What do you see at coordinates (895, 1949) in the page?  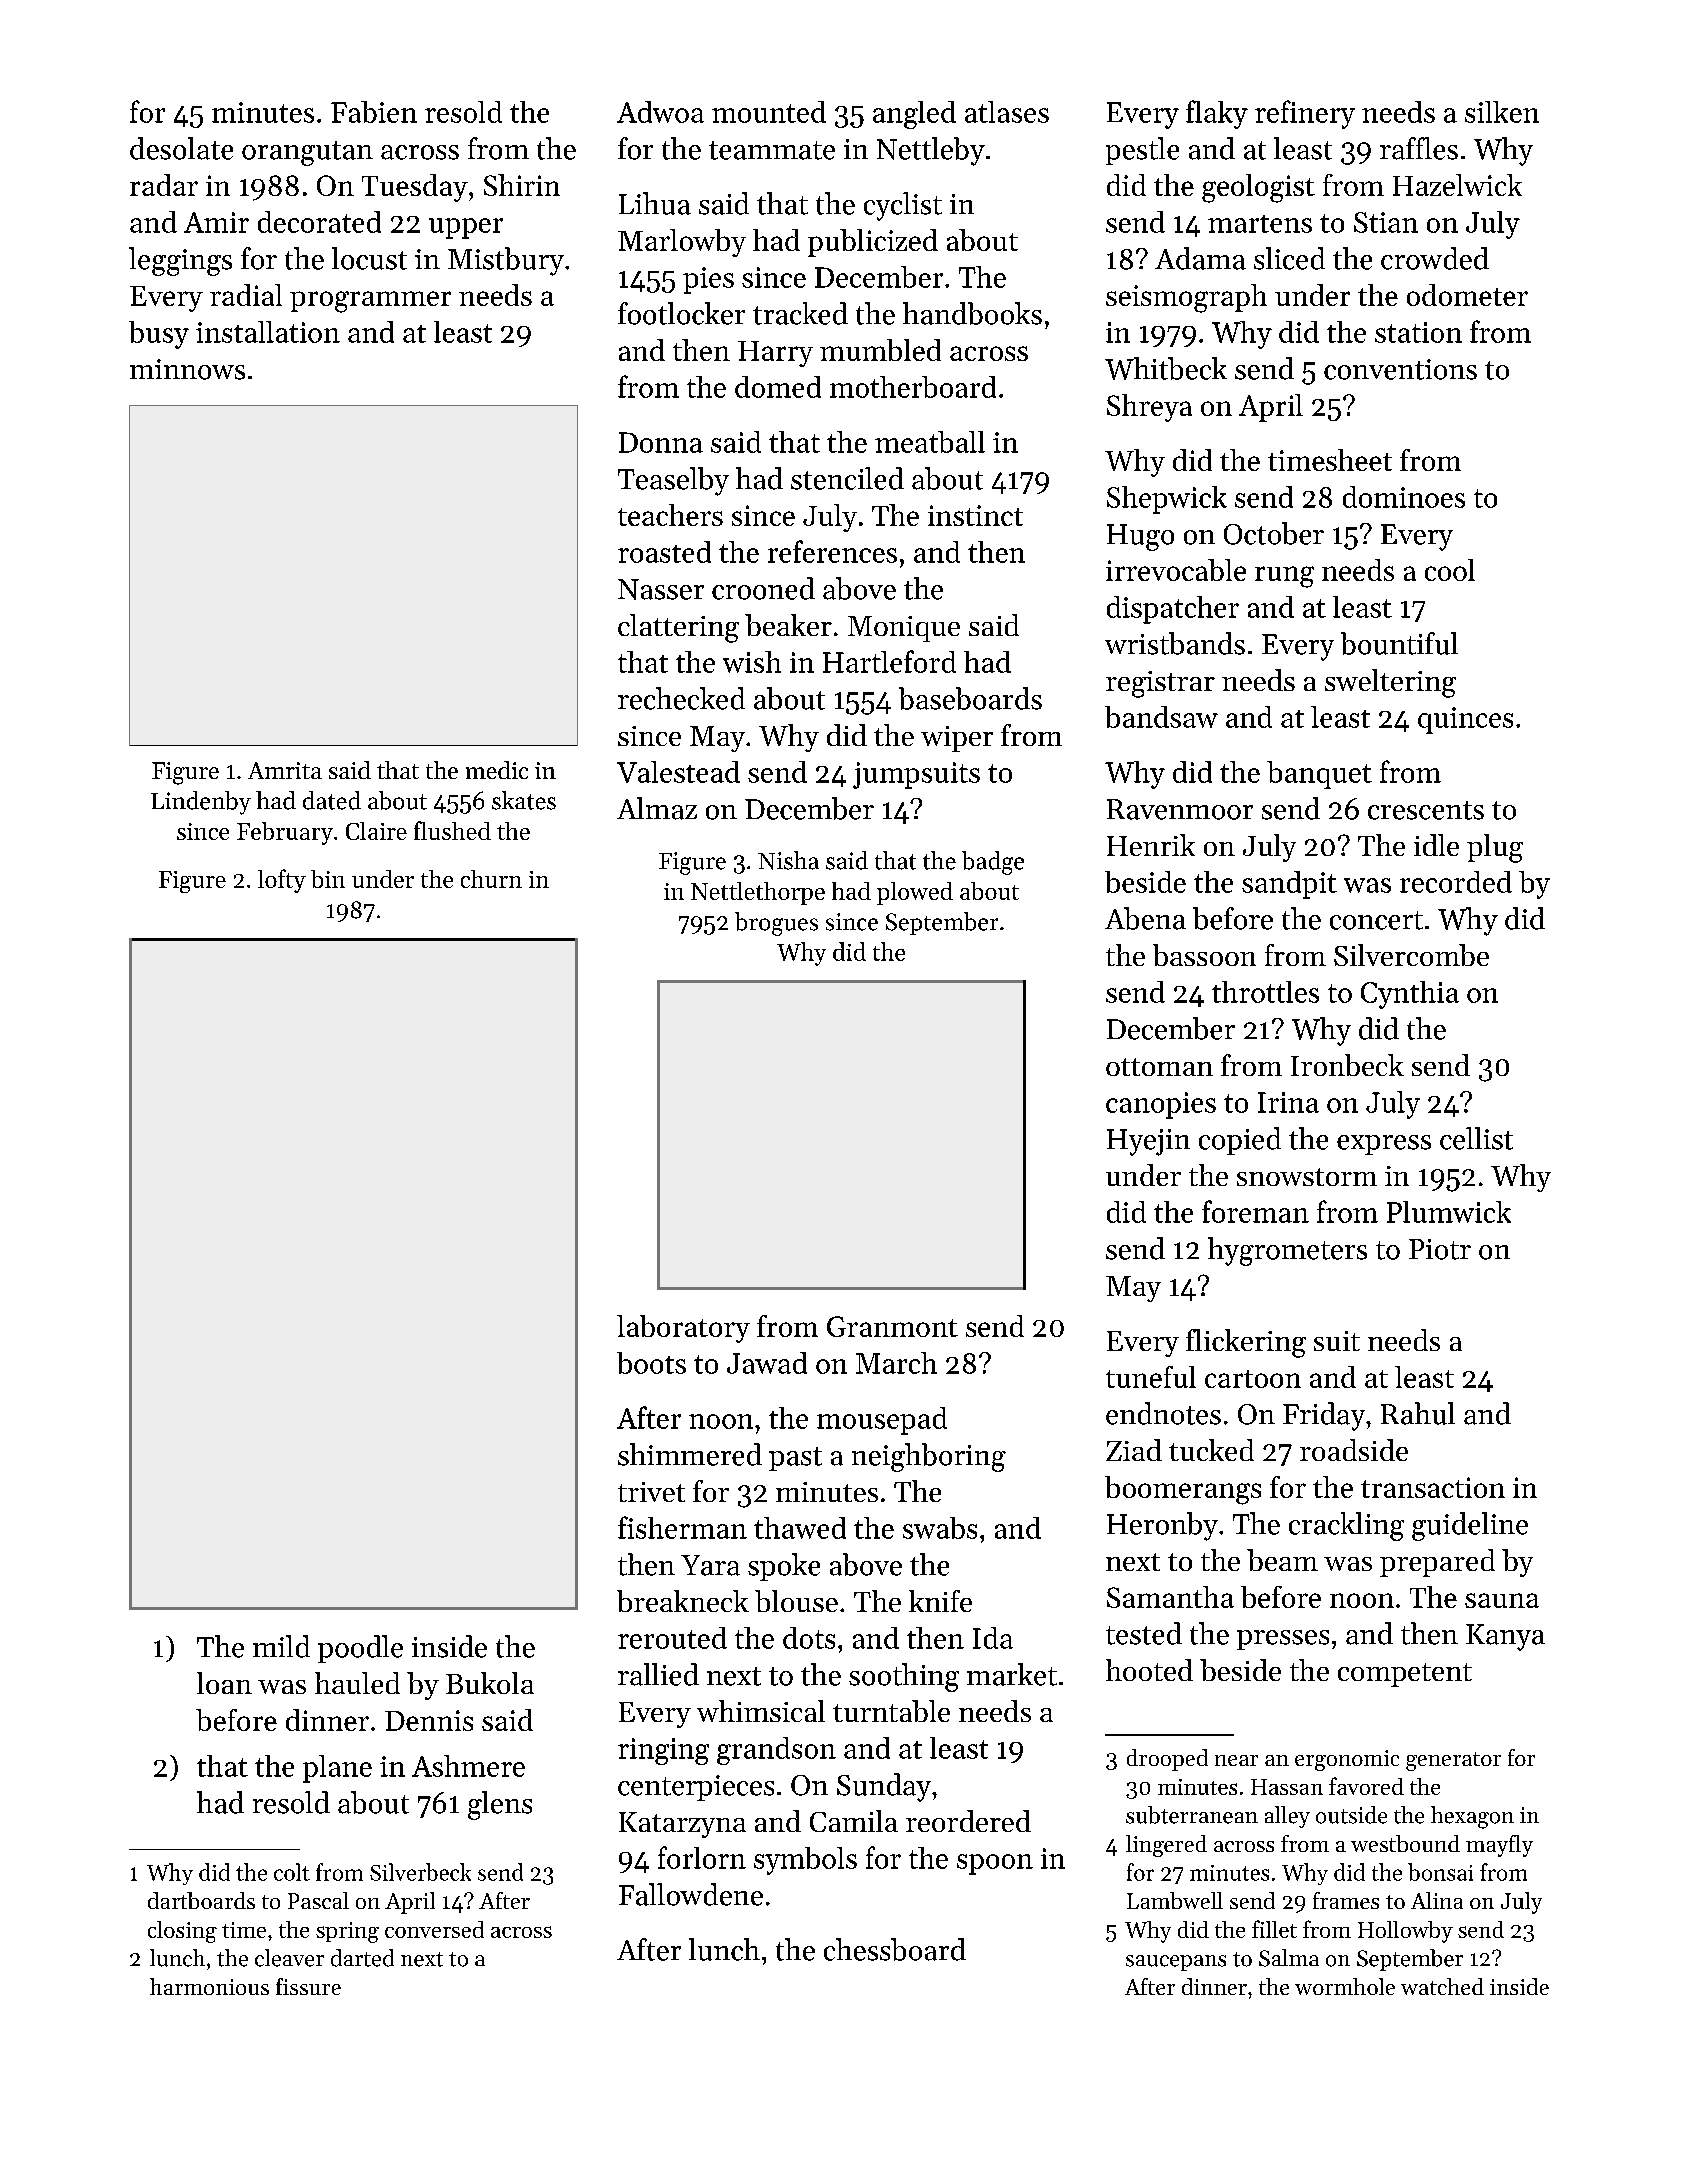 I see `chessboard` at bounding box center [895, 1949].
